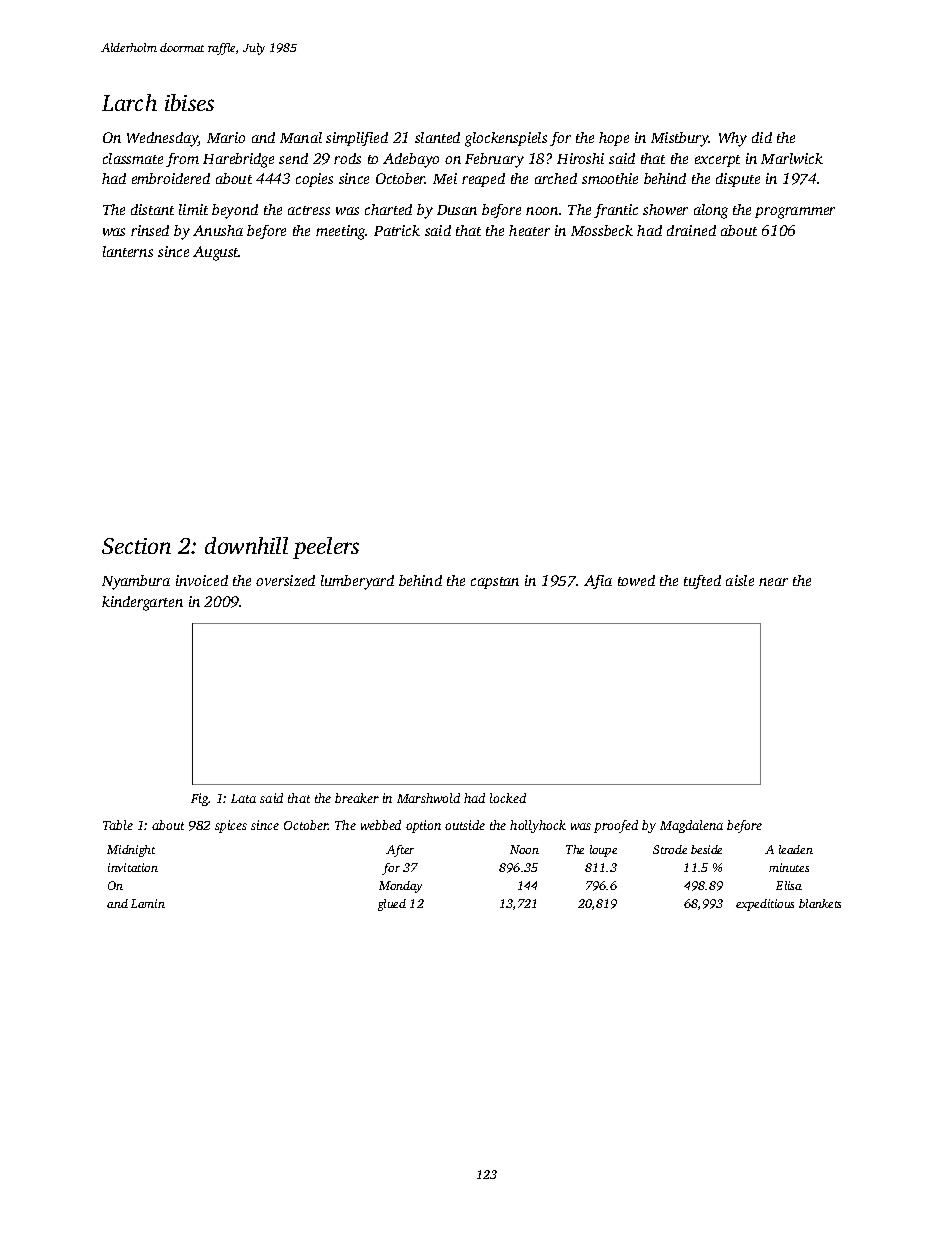  What do you see at coordinates (357, 582) in the screenshot?
I see `lumberyard` at bounding box center [357, 582].
